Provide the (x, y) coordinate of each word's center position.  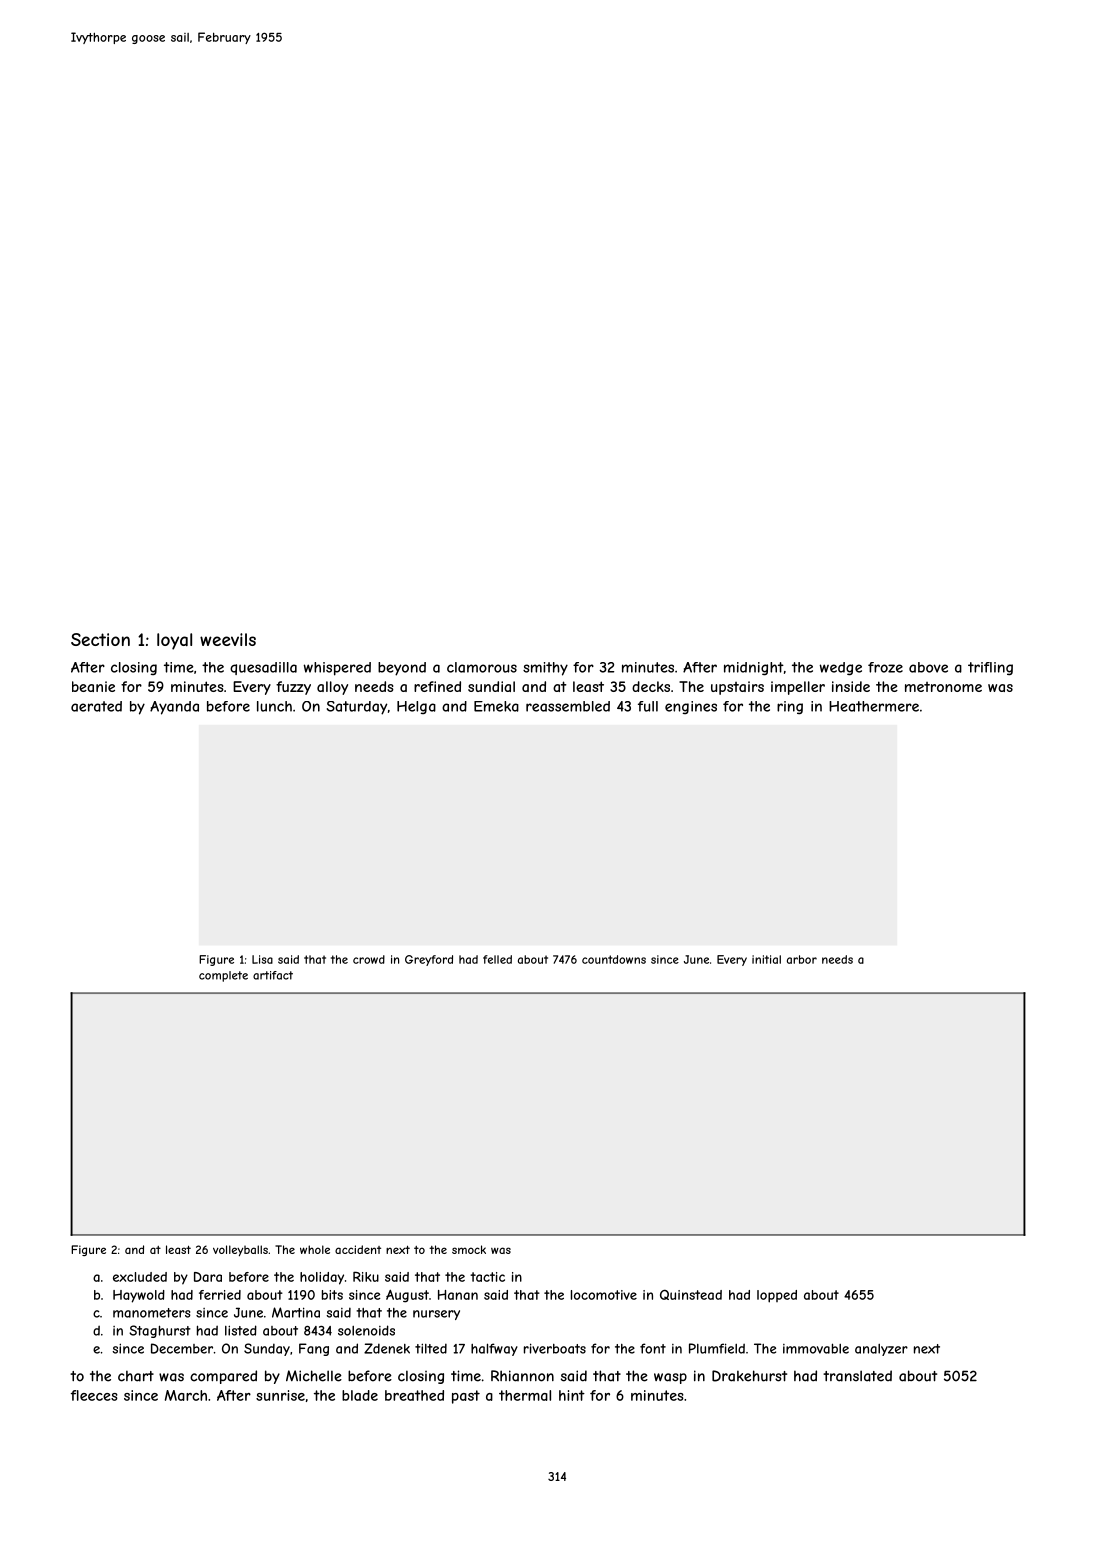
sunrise (280, 1395)
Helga (416, 707)
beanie (93, 686)
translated (857, 1376)
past (466, 1397)
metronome (943, 687)
